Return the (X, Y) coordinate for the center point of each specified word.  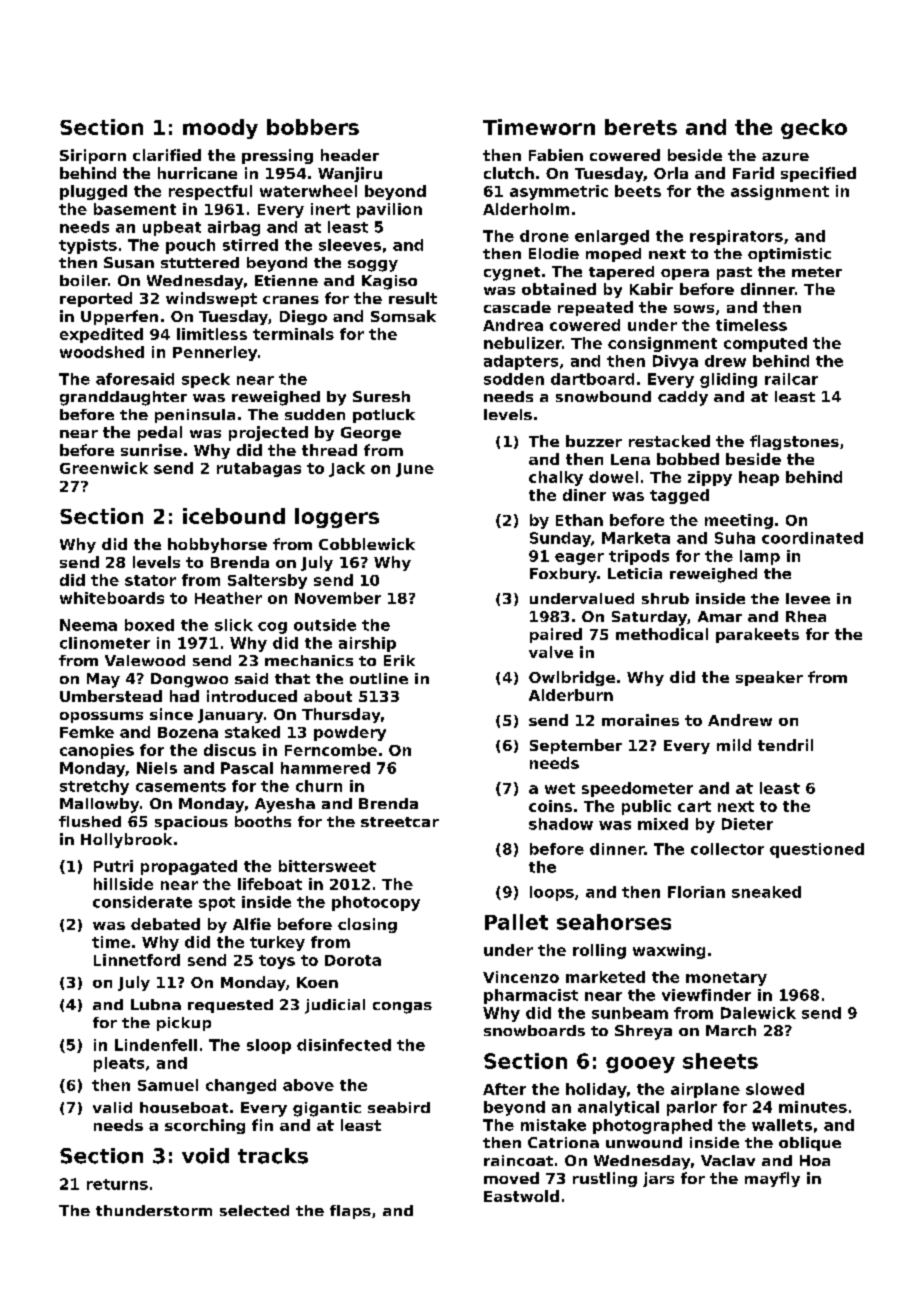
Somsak (403, 316)
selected (254, 1210)
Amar (720, 616)
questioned (817, 850)
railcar (791, 379)
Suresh (381, 396)
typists (88, 246)
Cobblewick (367, 544)
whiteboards (112, 598)
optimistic (789, 255)
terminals (293, 334)
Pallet (516, 922)
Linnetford (137, 960)
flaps (350, 1212)
